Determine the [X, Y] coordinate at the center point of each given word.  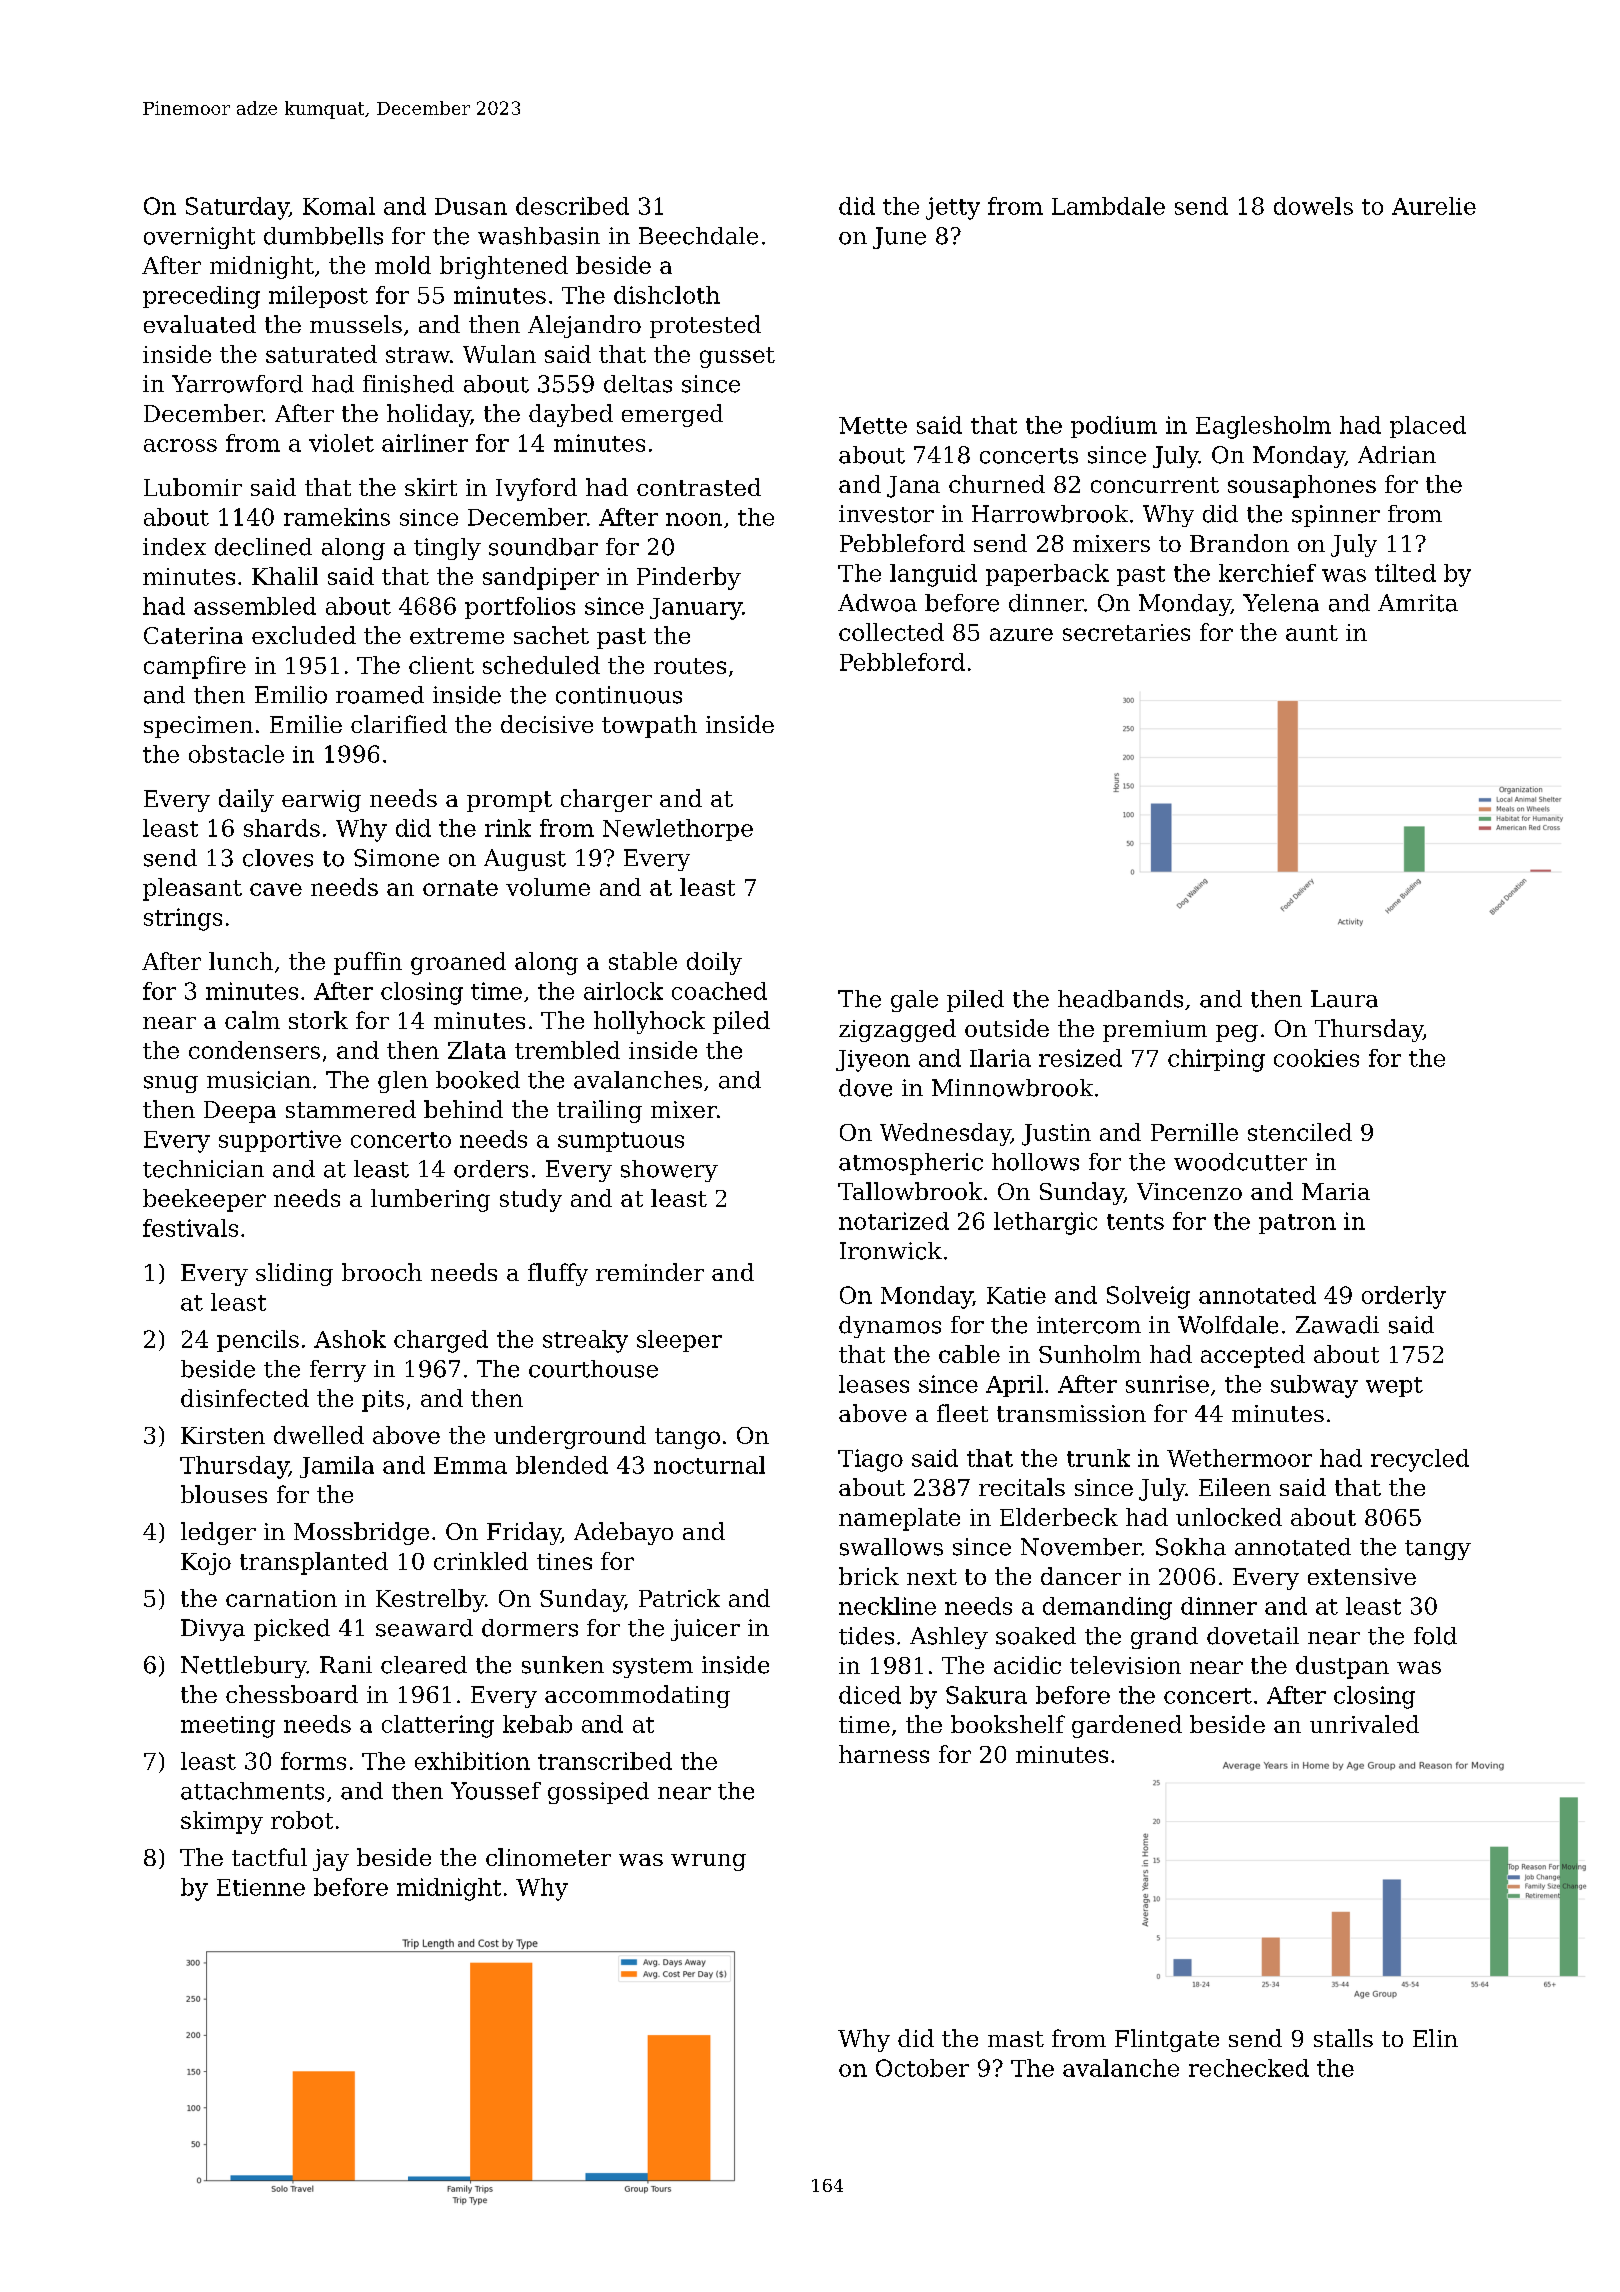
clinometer [548, 1857]
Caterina [193, 635]
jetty [953, 208]
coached [719, 991]
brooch [382, 1272]
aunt [1312, 633]
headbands [1120, 999]
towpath [649, 726]
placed [1428, 427]
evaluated [200, 324]
